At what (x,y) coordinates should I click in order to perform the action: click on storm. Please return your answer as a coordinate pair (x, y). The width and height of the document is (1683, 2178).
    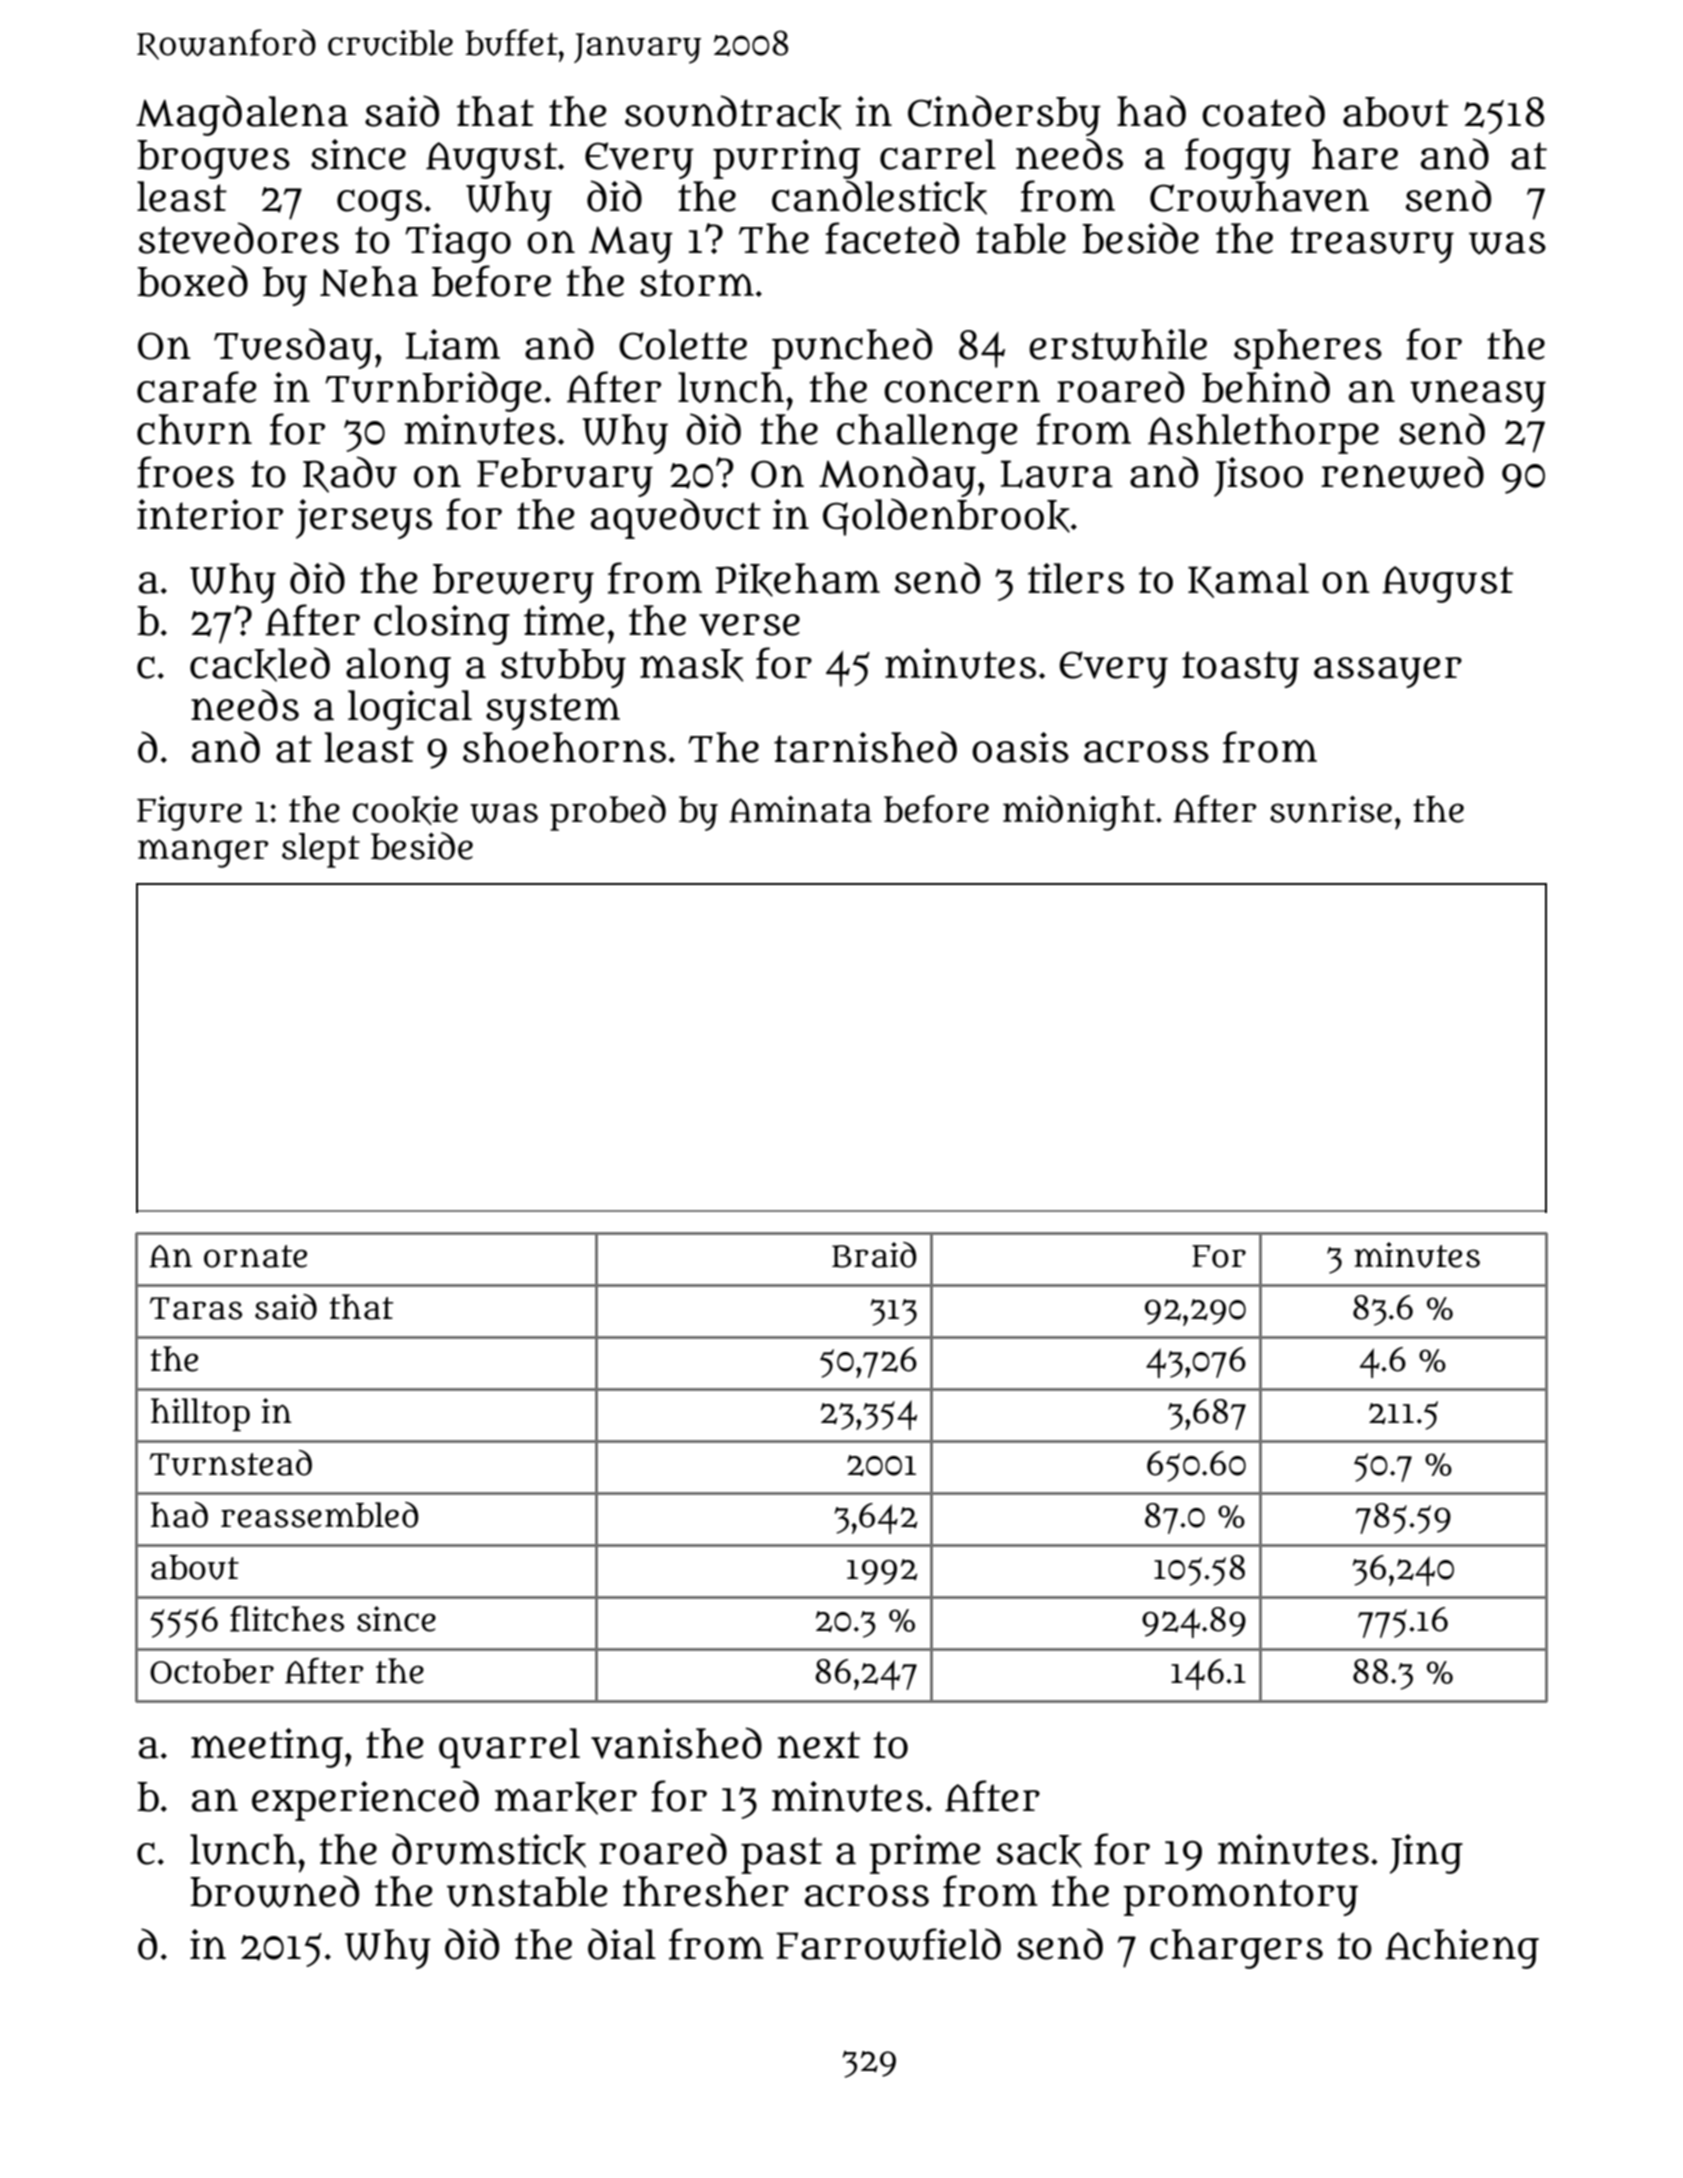
    Looking at the image, I should click on (697, 283).
